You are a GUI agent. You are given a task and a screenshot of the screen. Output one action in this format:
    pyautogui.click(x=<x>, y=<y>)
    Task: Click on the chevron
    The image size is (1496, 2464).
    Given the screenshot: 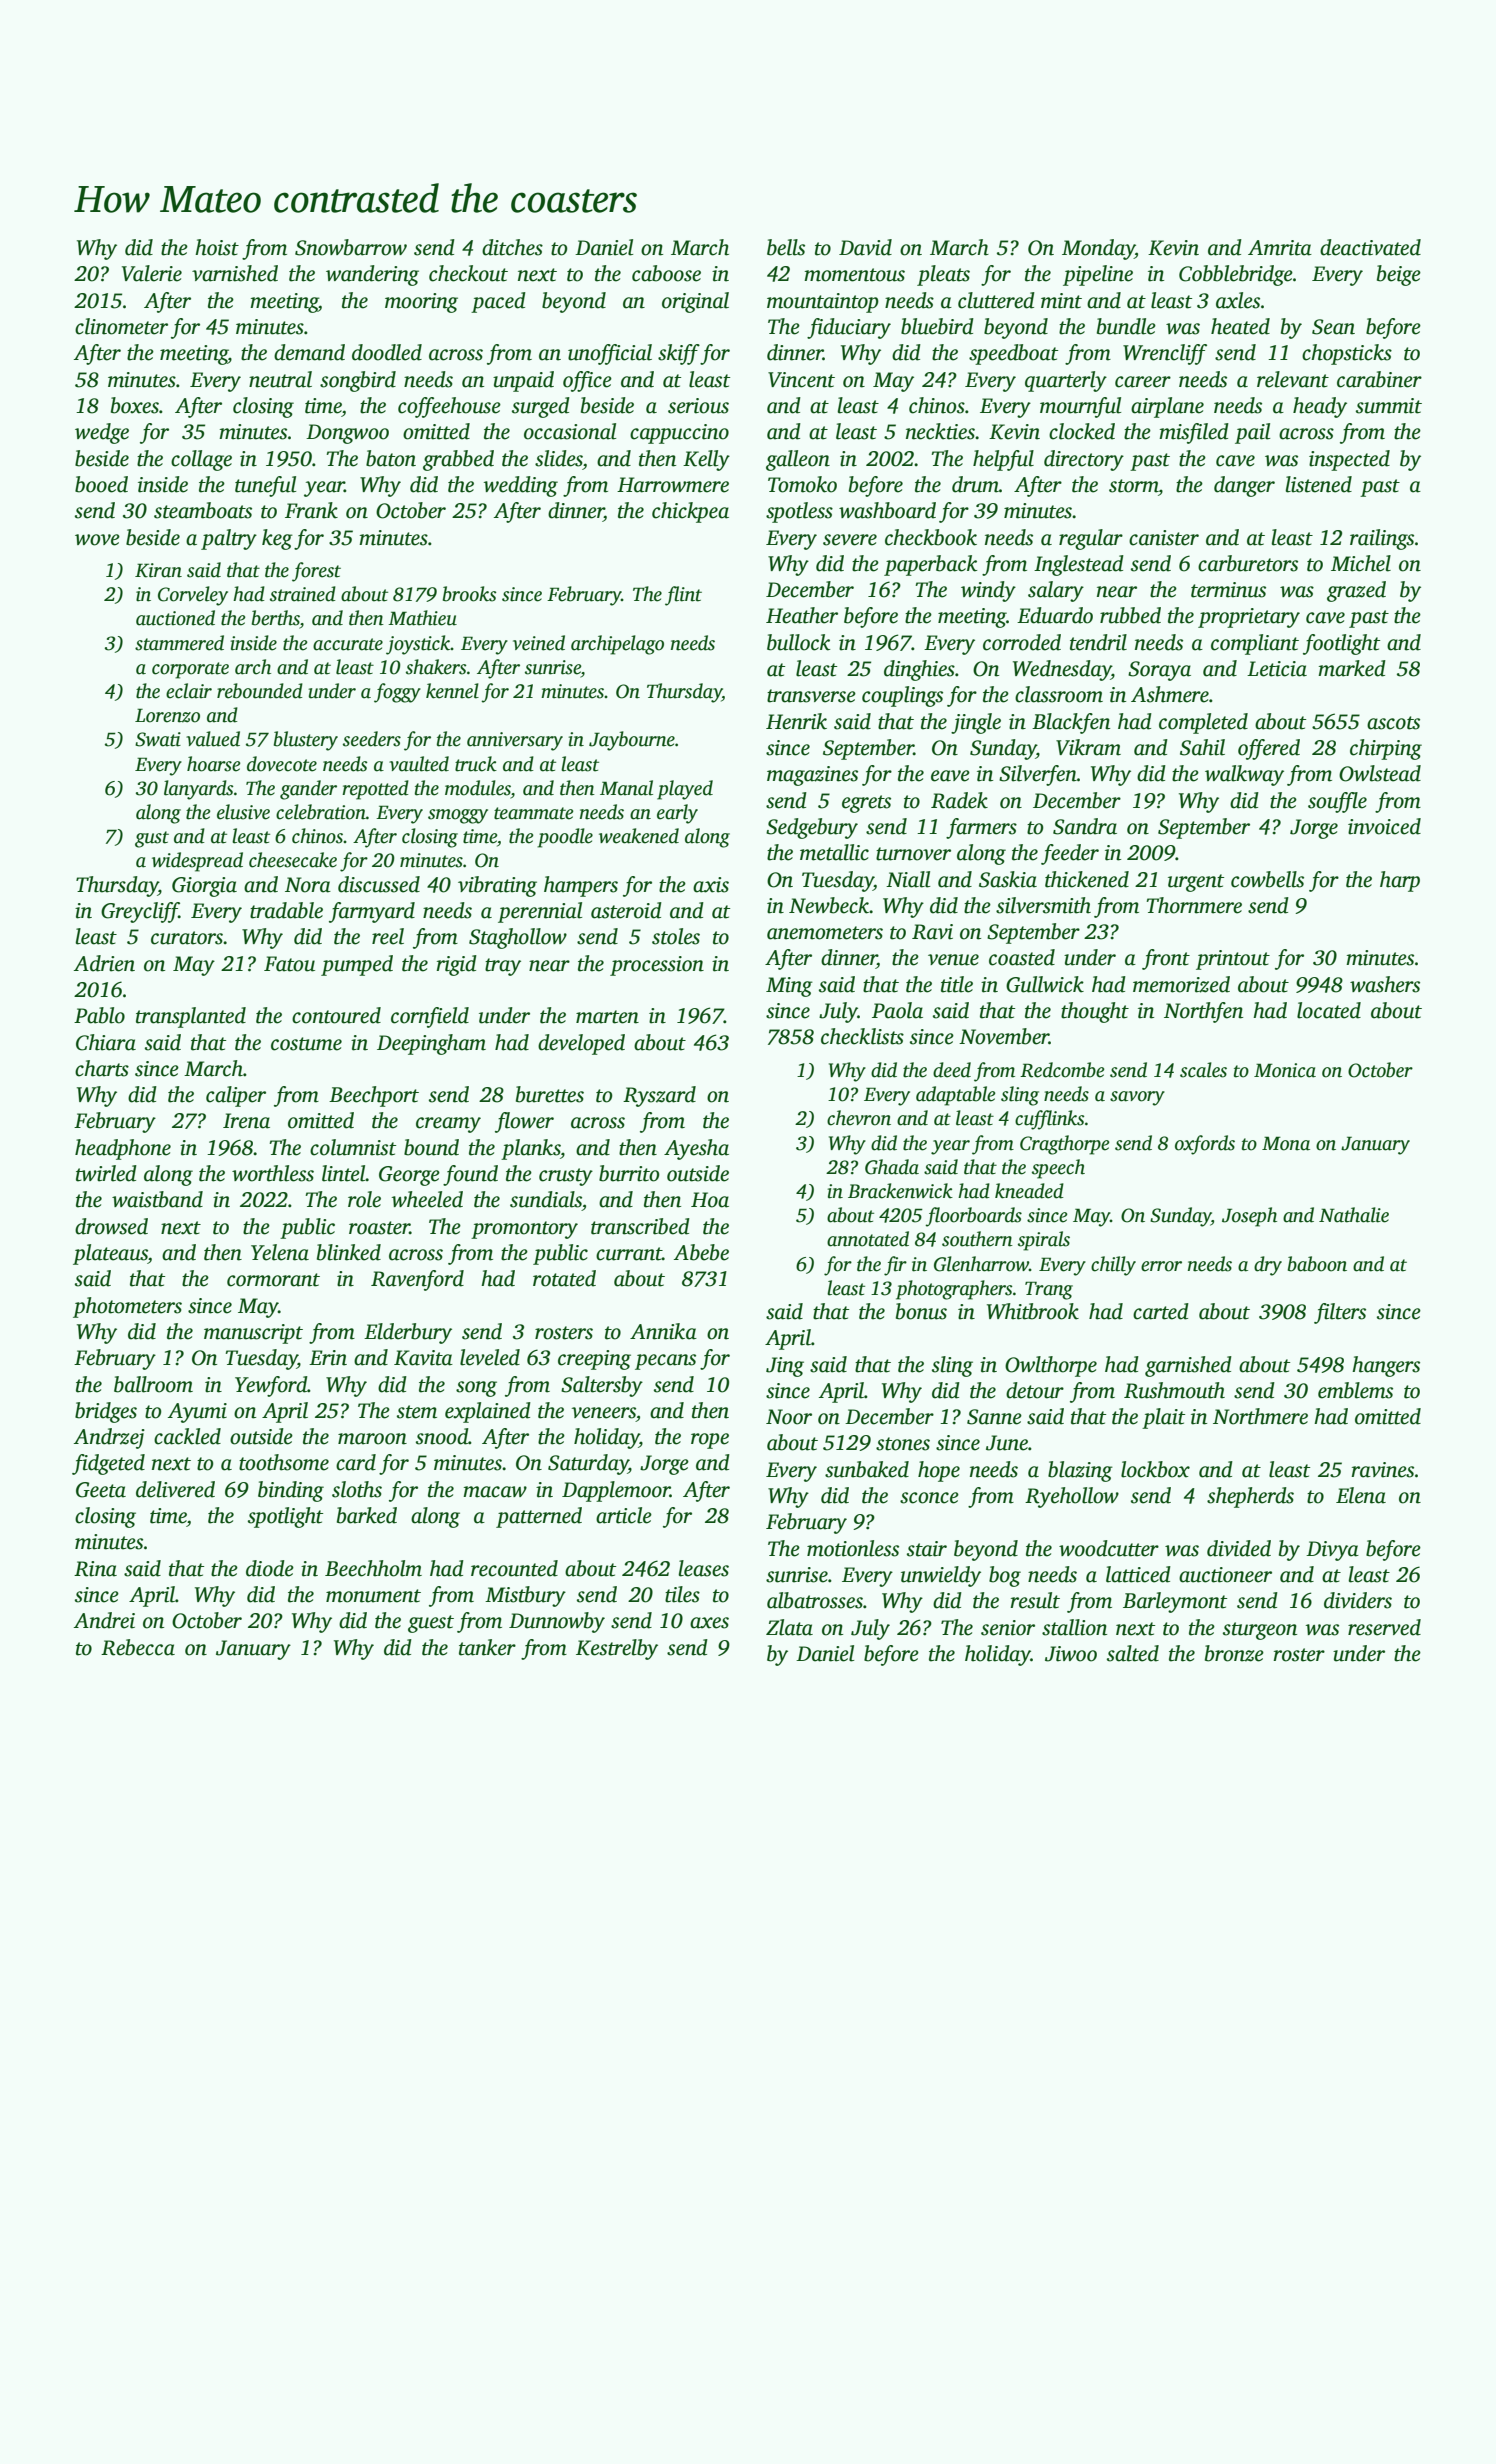 What is the action you would take?
    pyautogui.click(x=859, y=1118)
